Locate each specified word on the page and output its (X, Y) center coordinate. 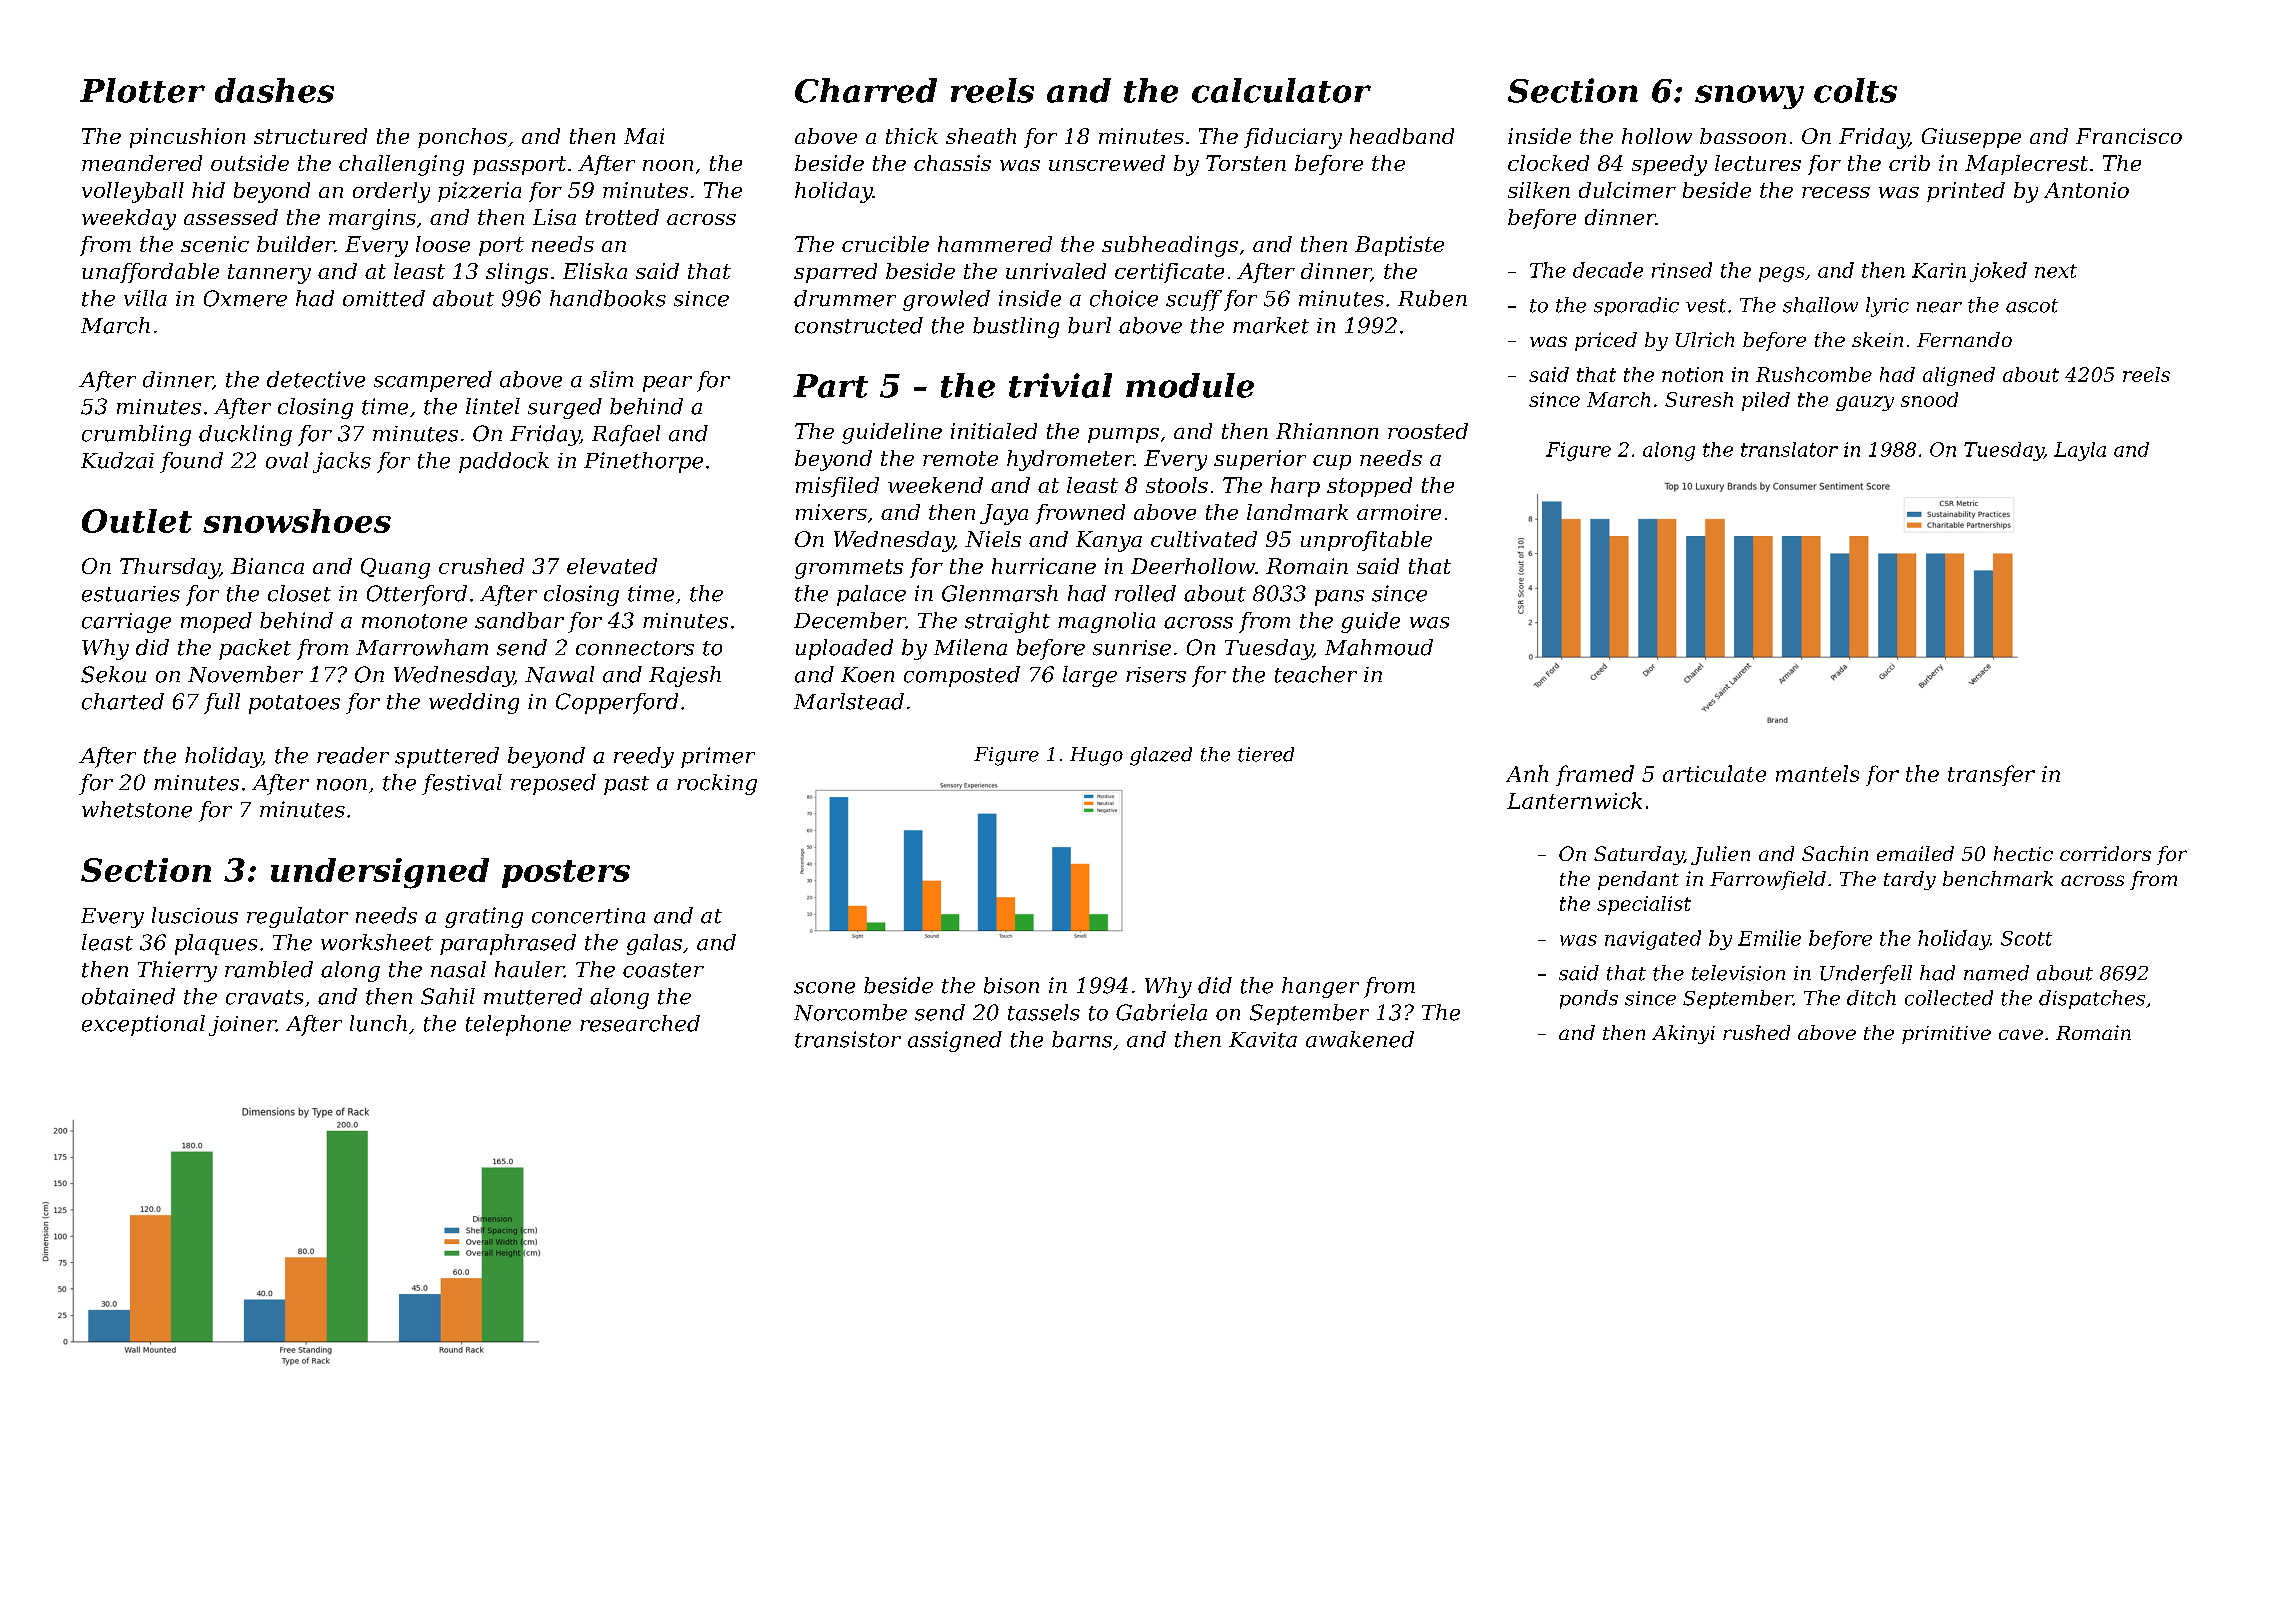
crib (1909, 163)
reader (353, 755)
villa (145, 298)
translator (1789, 449)
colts (1855, 90)
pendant (1638, 880)
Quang (395, 568)
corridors (2105, 853)
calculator (1281, 90)
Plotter (142, 90)
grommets (849, 569)
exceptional (143, 1025)
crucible (885, 244)
